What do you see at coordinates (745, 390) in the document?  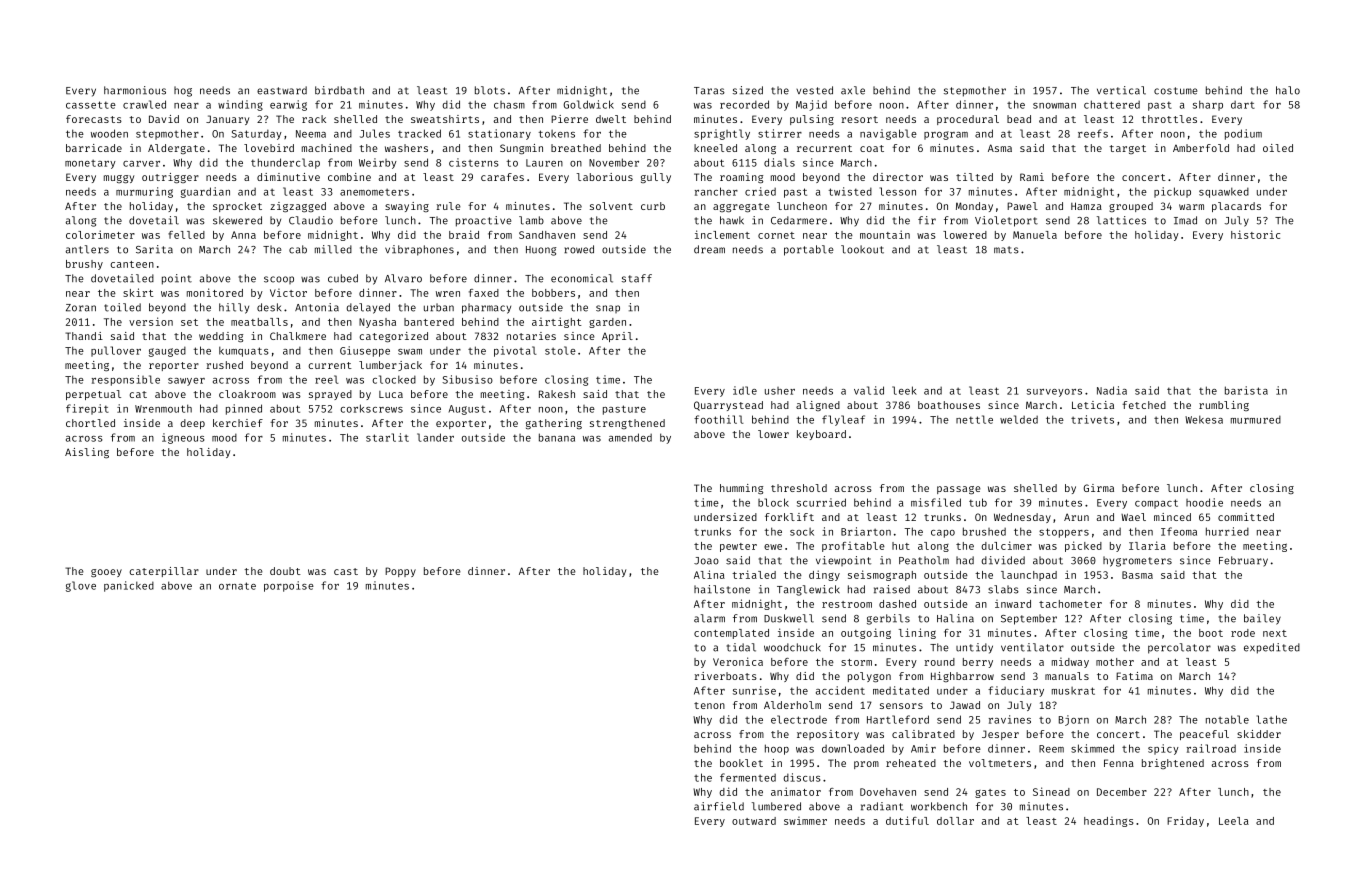 I see `idle` at bounding box center [745, 390].
